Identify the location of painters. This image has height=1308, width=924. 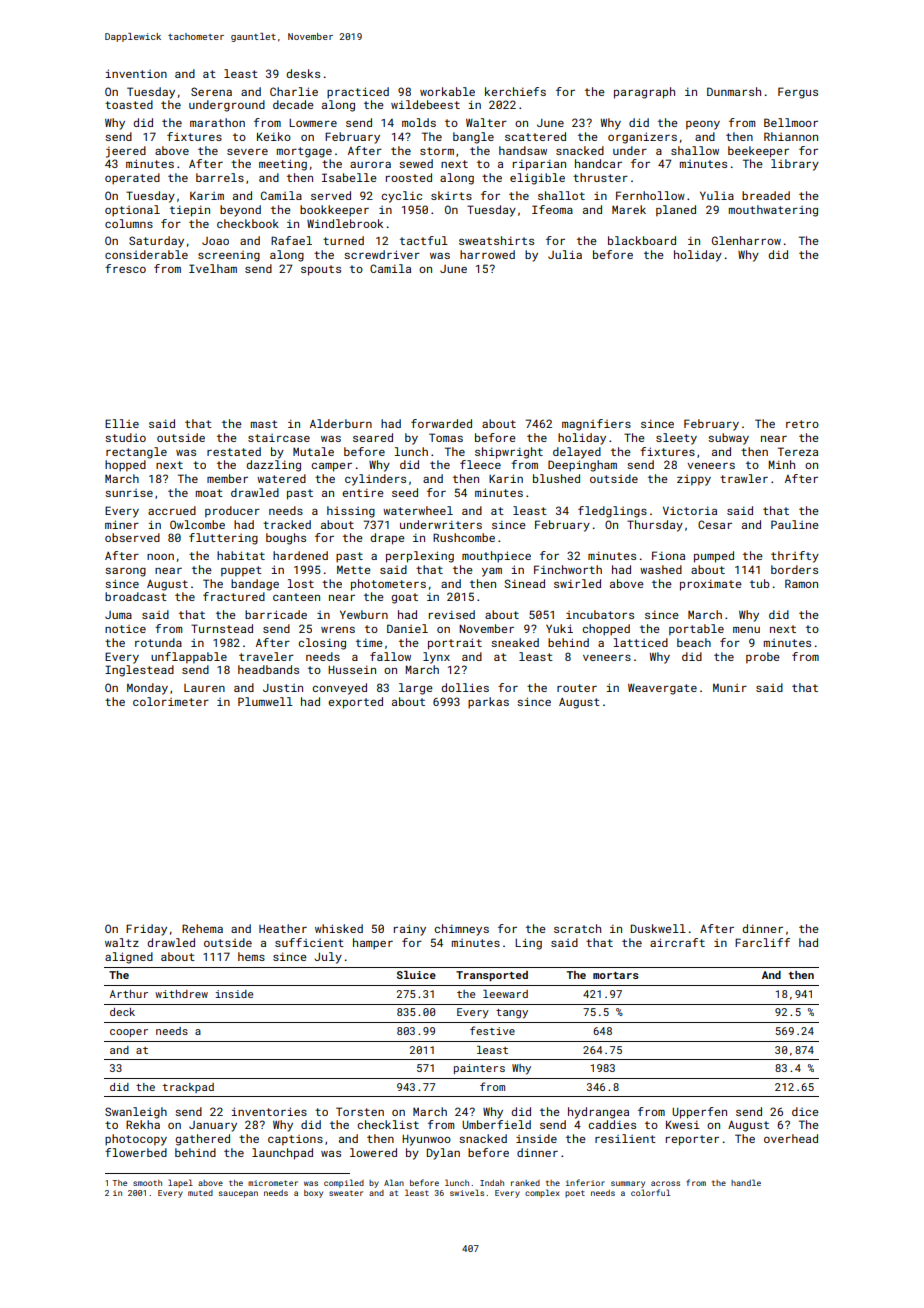
(479, 1069).
